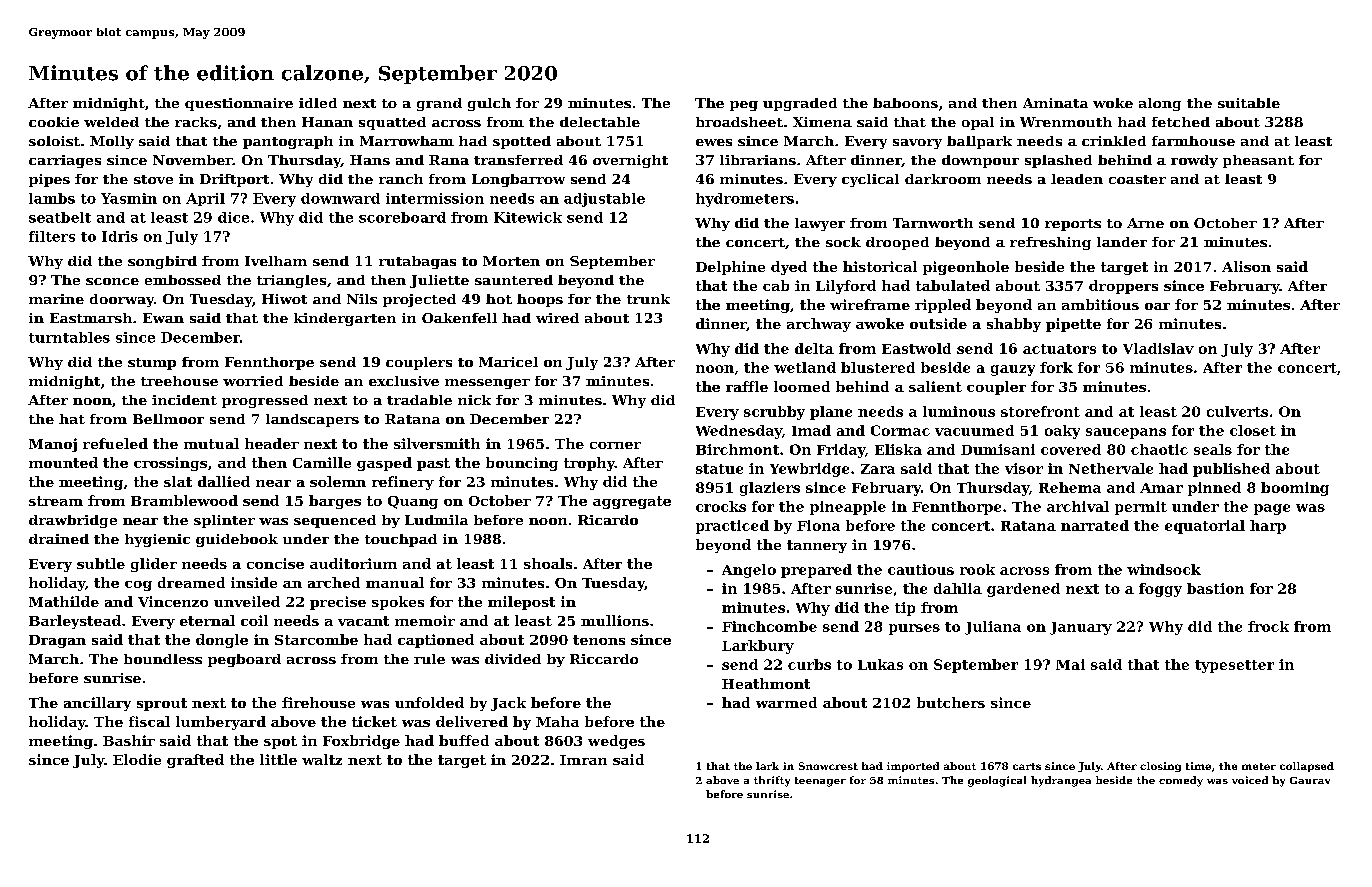  Describe the element at coordinates (1055, 103) in the screenshot. I see `Aminata` at that location.
